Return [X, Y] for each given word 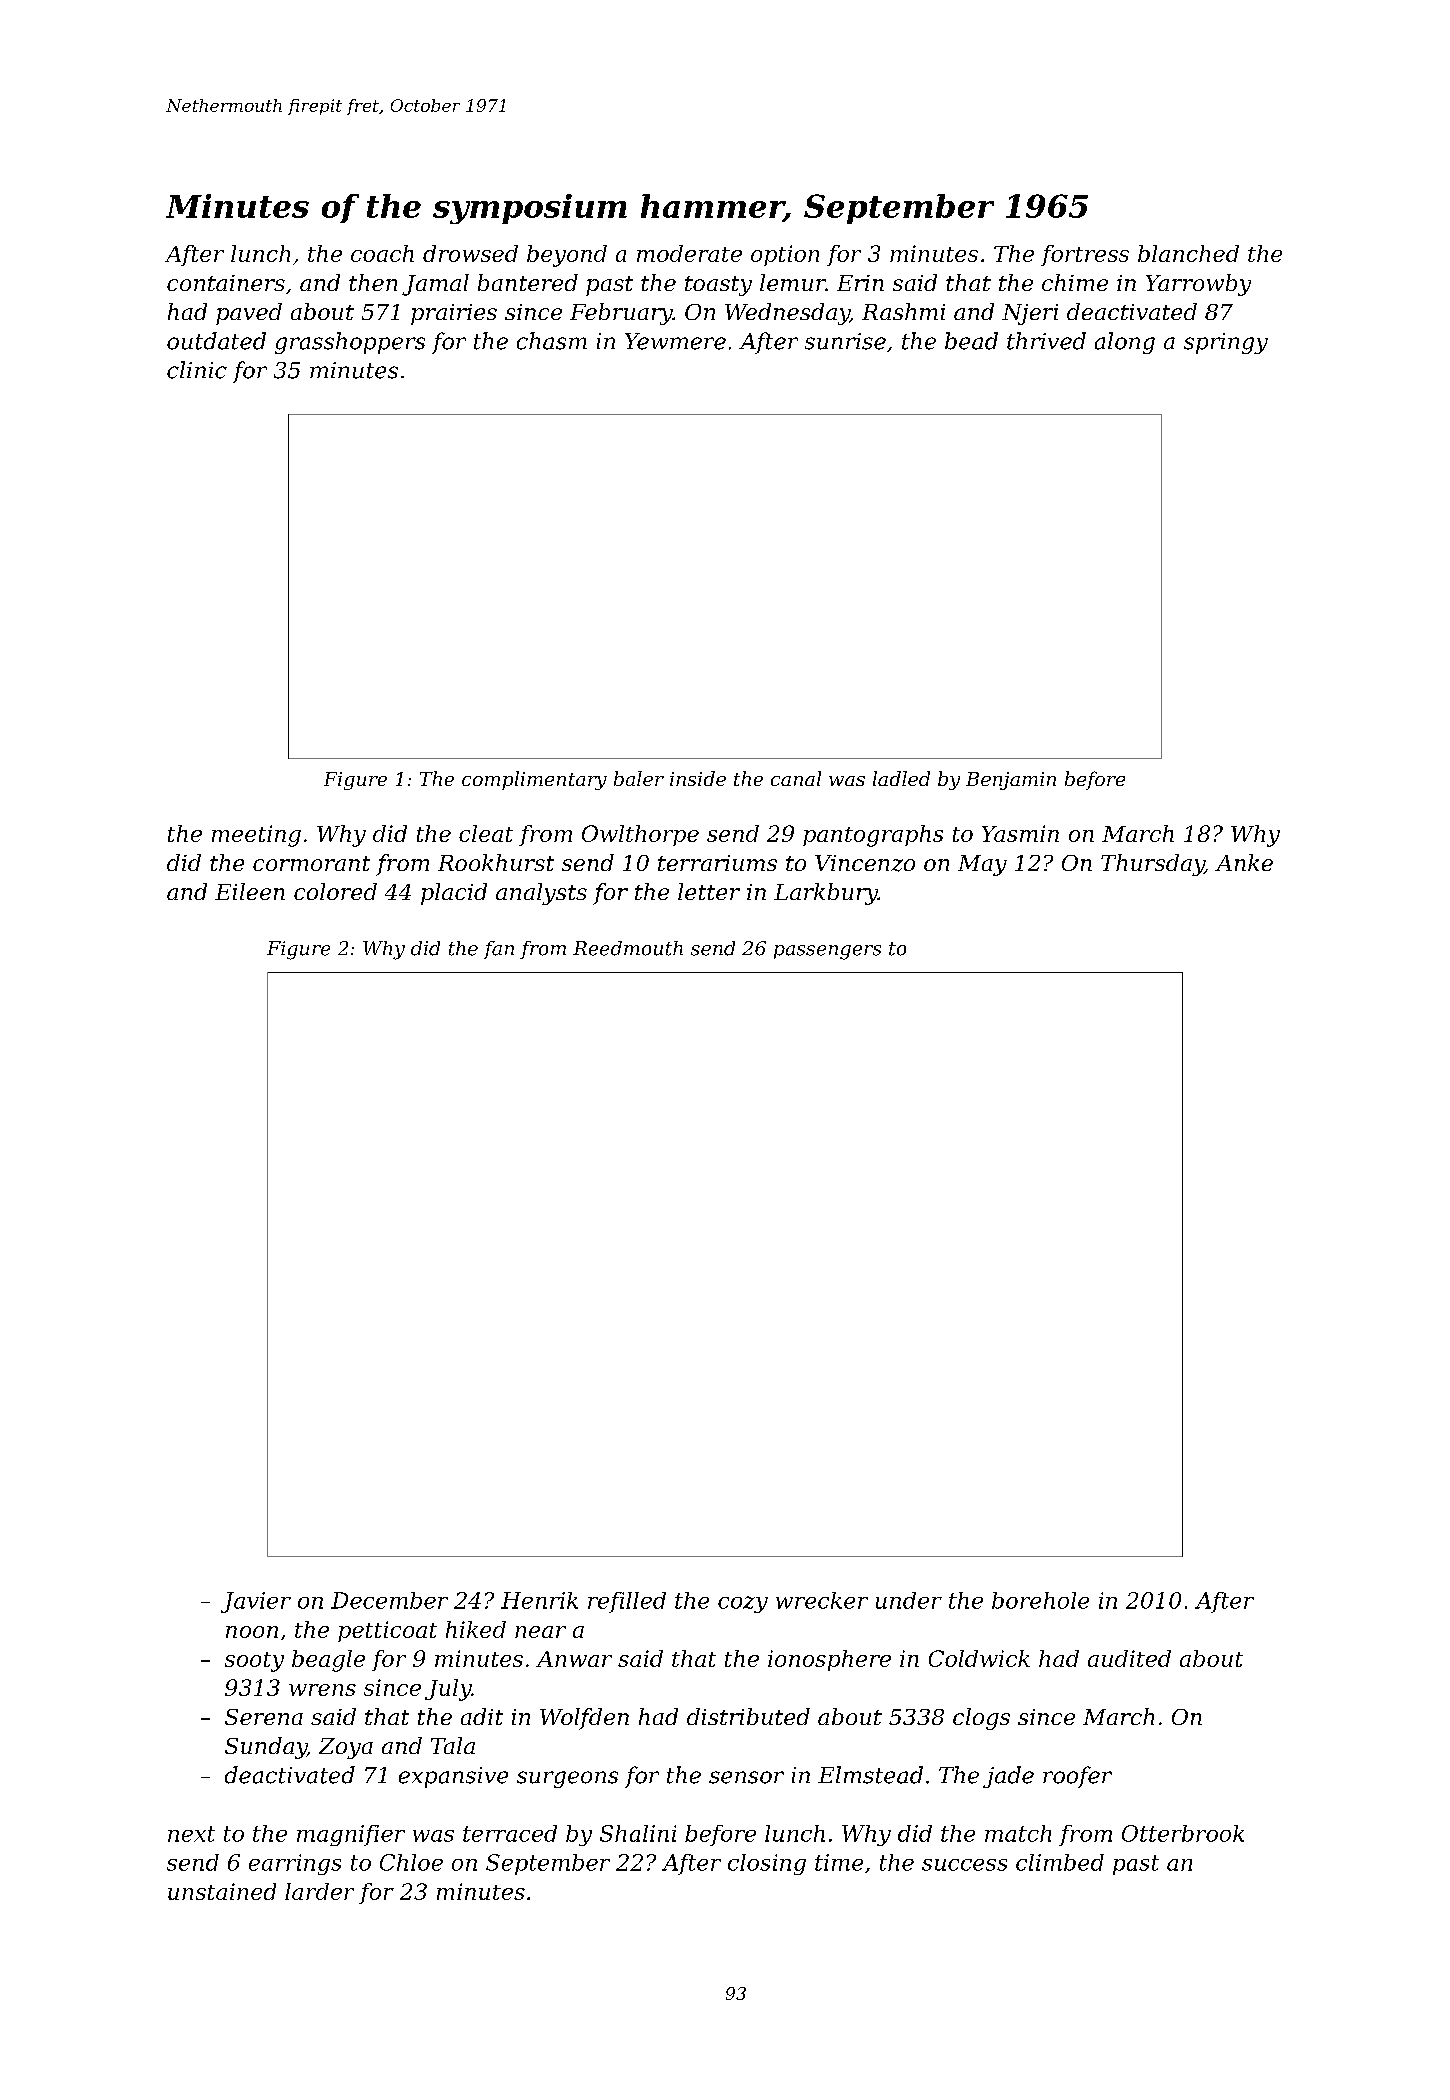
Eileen [250, 891]
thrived [1046, 341]
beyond [567, 256]
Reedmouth [628, 948]
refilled [627, 1602]
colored [335, 891]
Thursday [1153, 865]
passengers [827, 952]
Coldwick [979, 1658]
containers [226, 283]
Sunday [266, 1748]
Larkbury [826, 894]
